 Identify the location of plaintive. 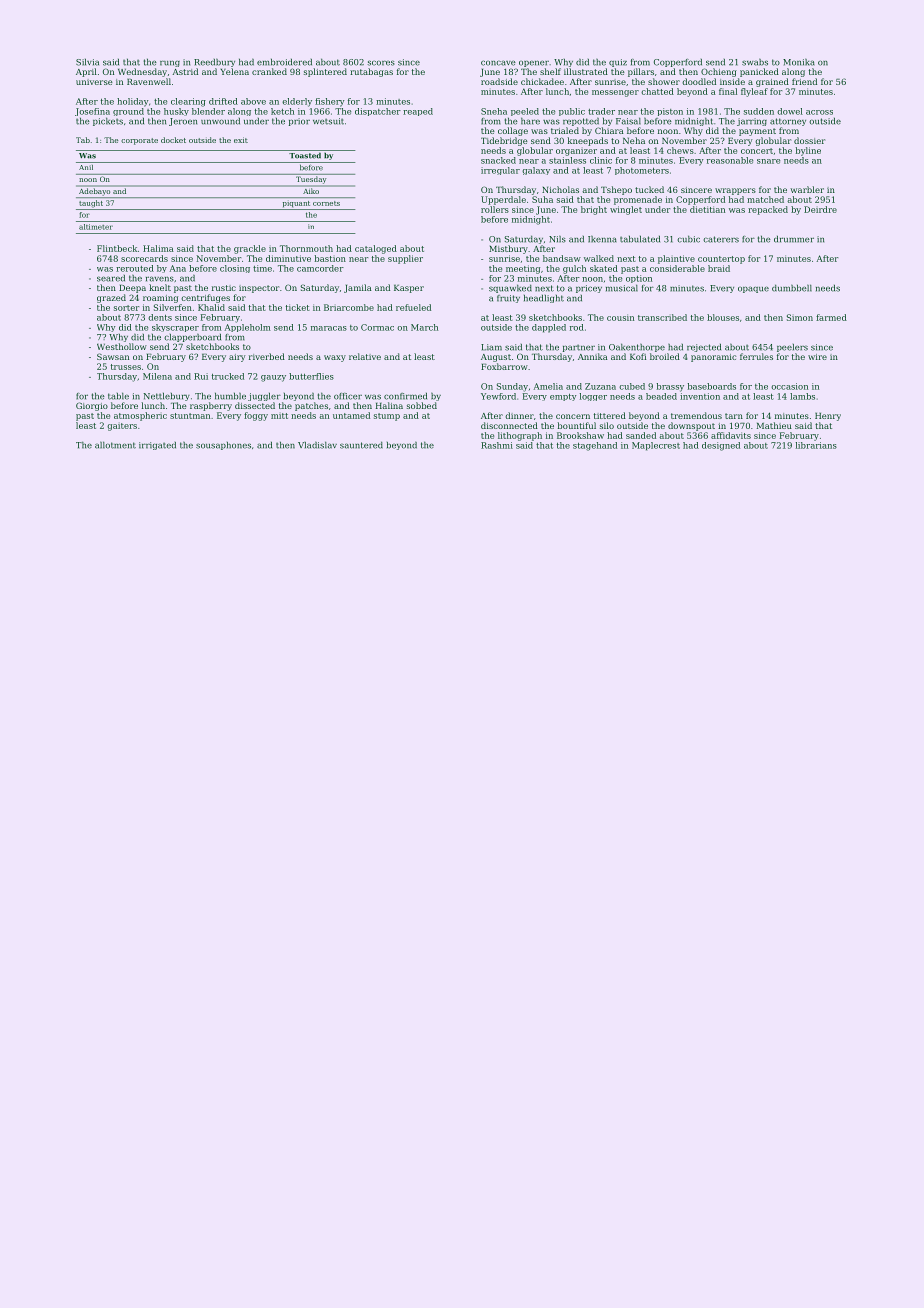
(676, 259).
